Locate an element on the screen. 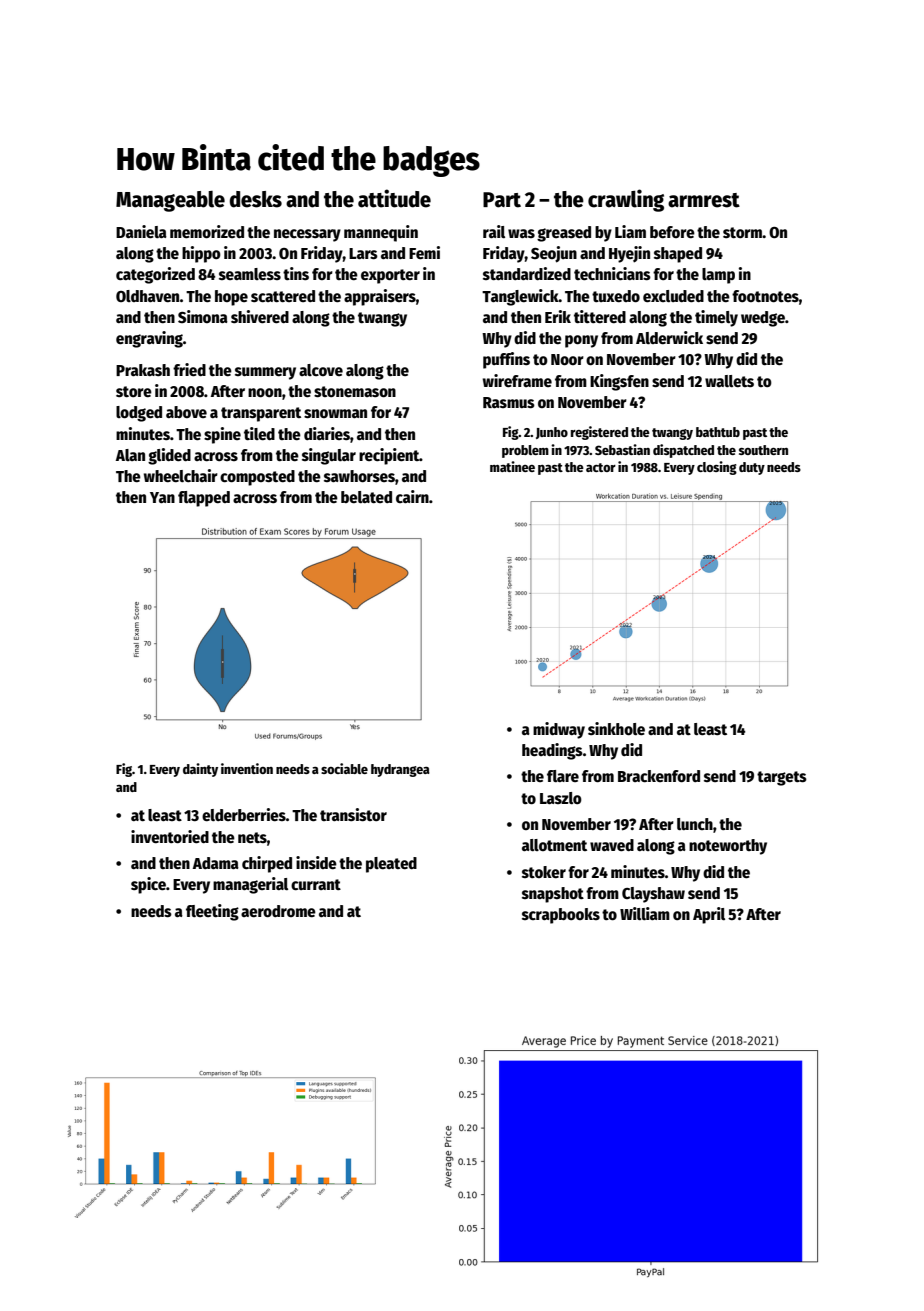 The width and height of the screenshot is (924, 1311). sinkhole is located at coordinates (616, 729).
